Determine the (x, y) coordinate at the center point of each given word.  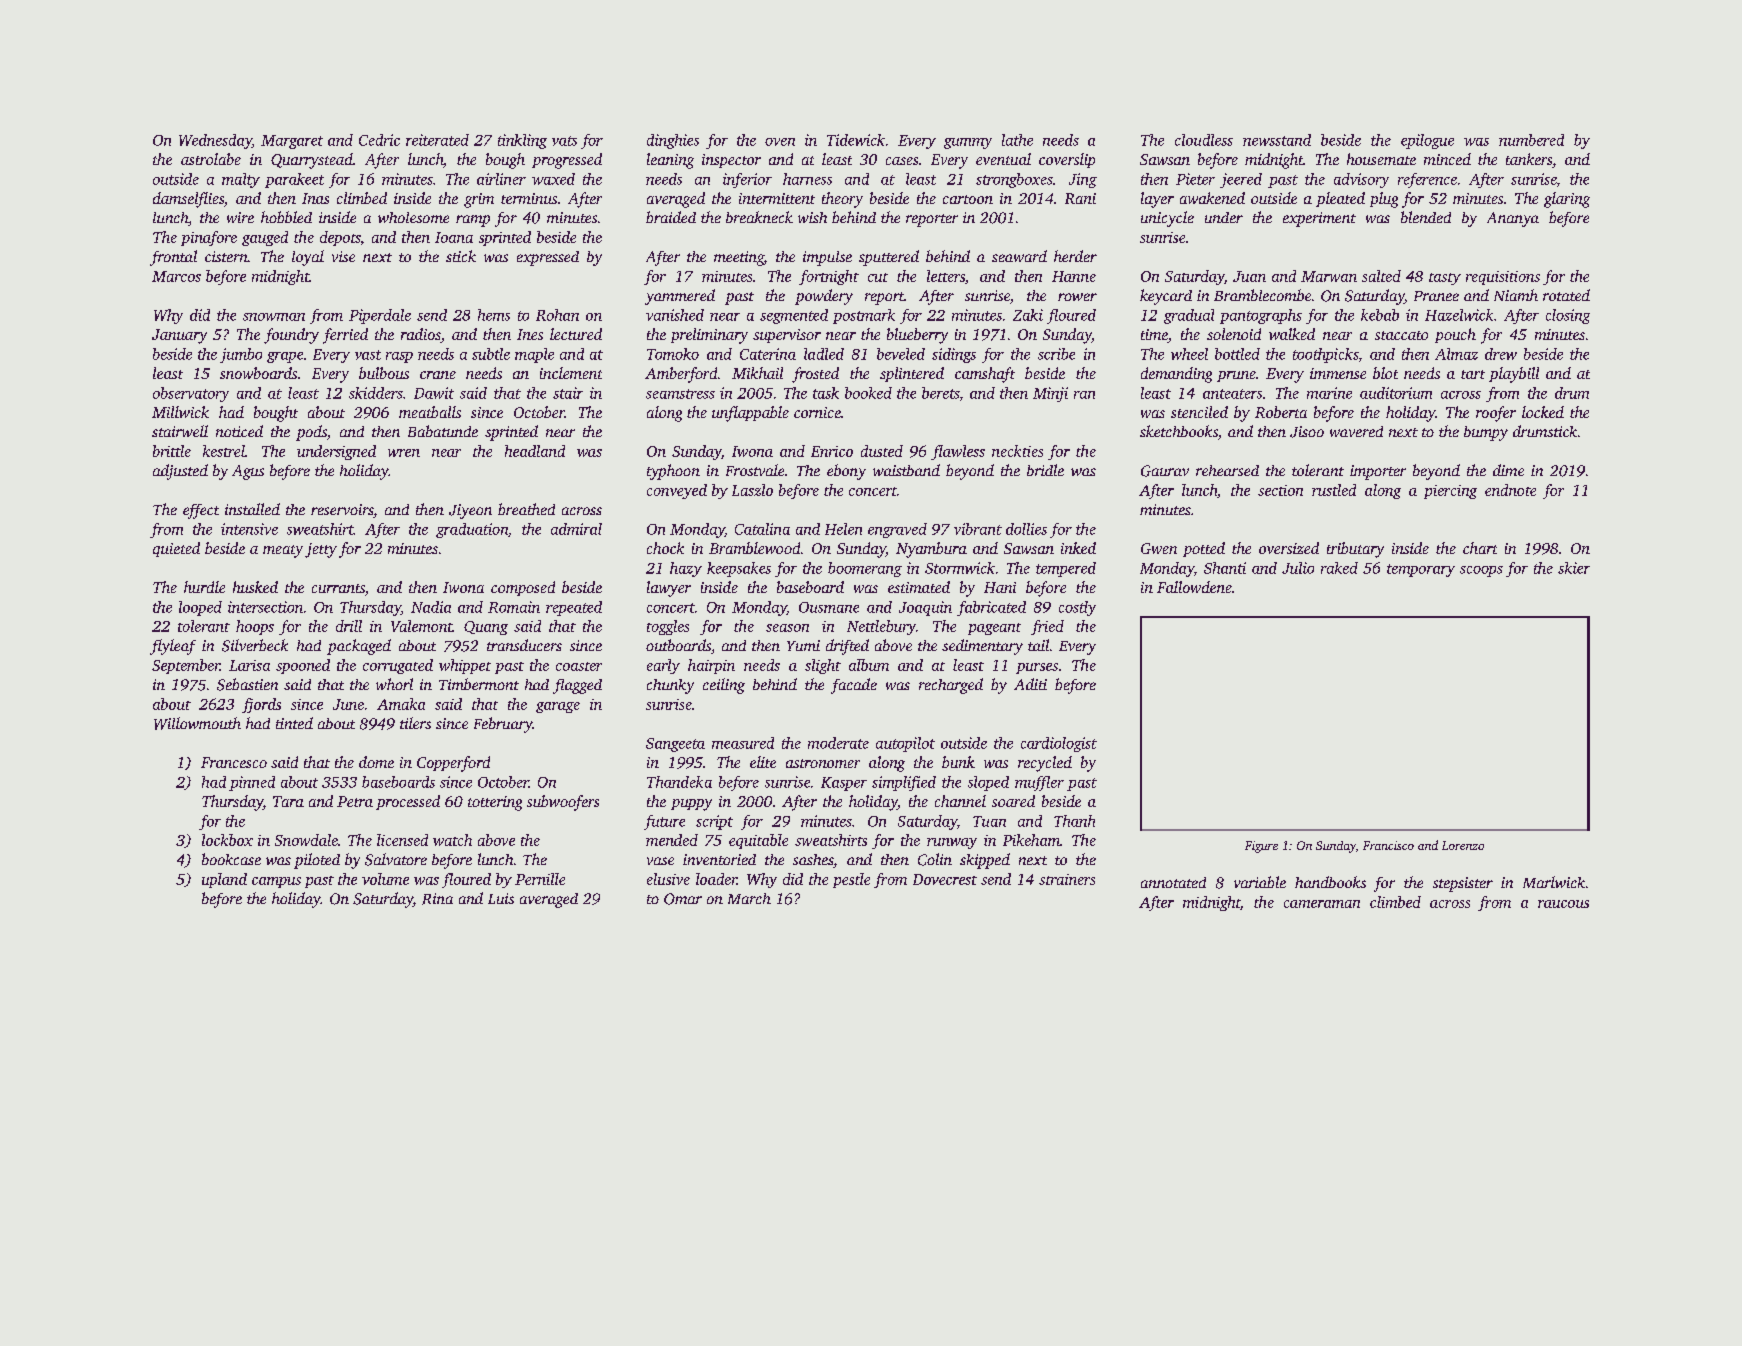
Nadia (431, 607)
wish (812, 217)
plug (1384, 200)
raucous (1563, 904)
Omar (683, 899)
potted (1204, 549)
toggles (668, 627)
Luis (501, 898)
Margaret (292, 142)
